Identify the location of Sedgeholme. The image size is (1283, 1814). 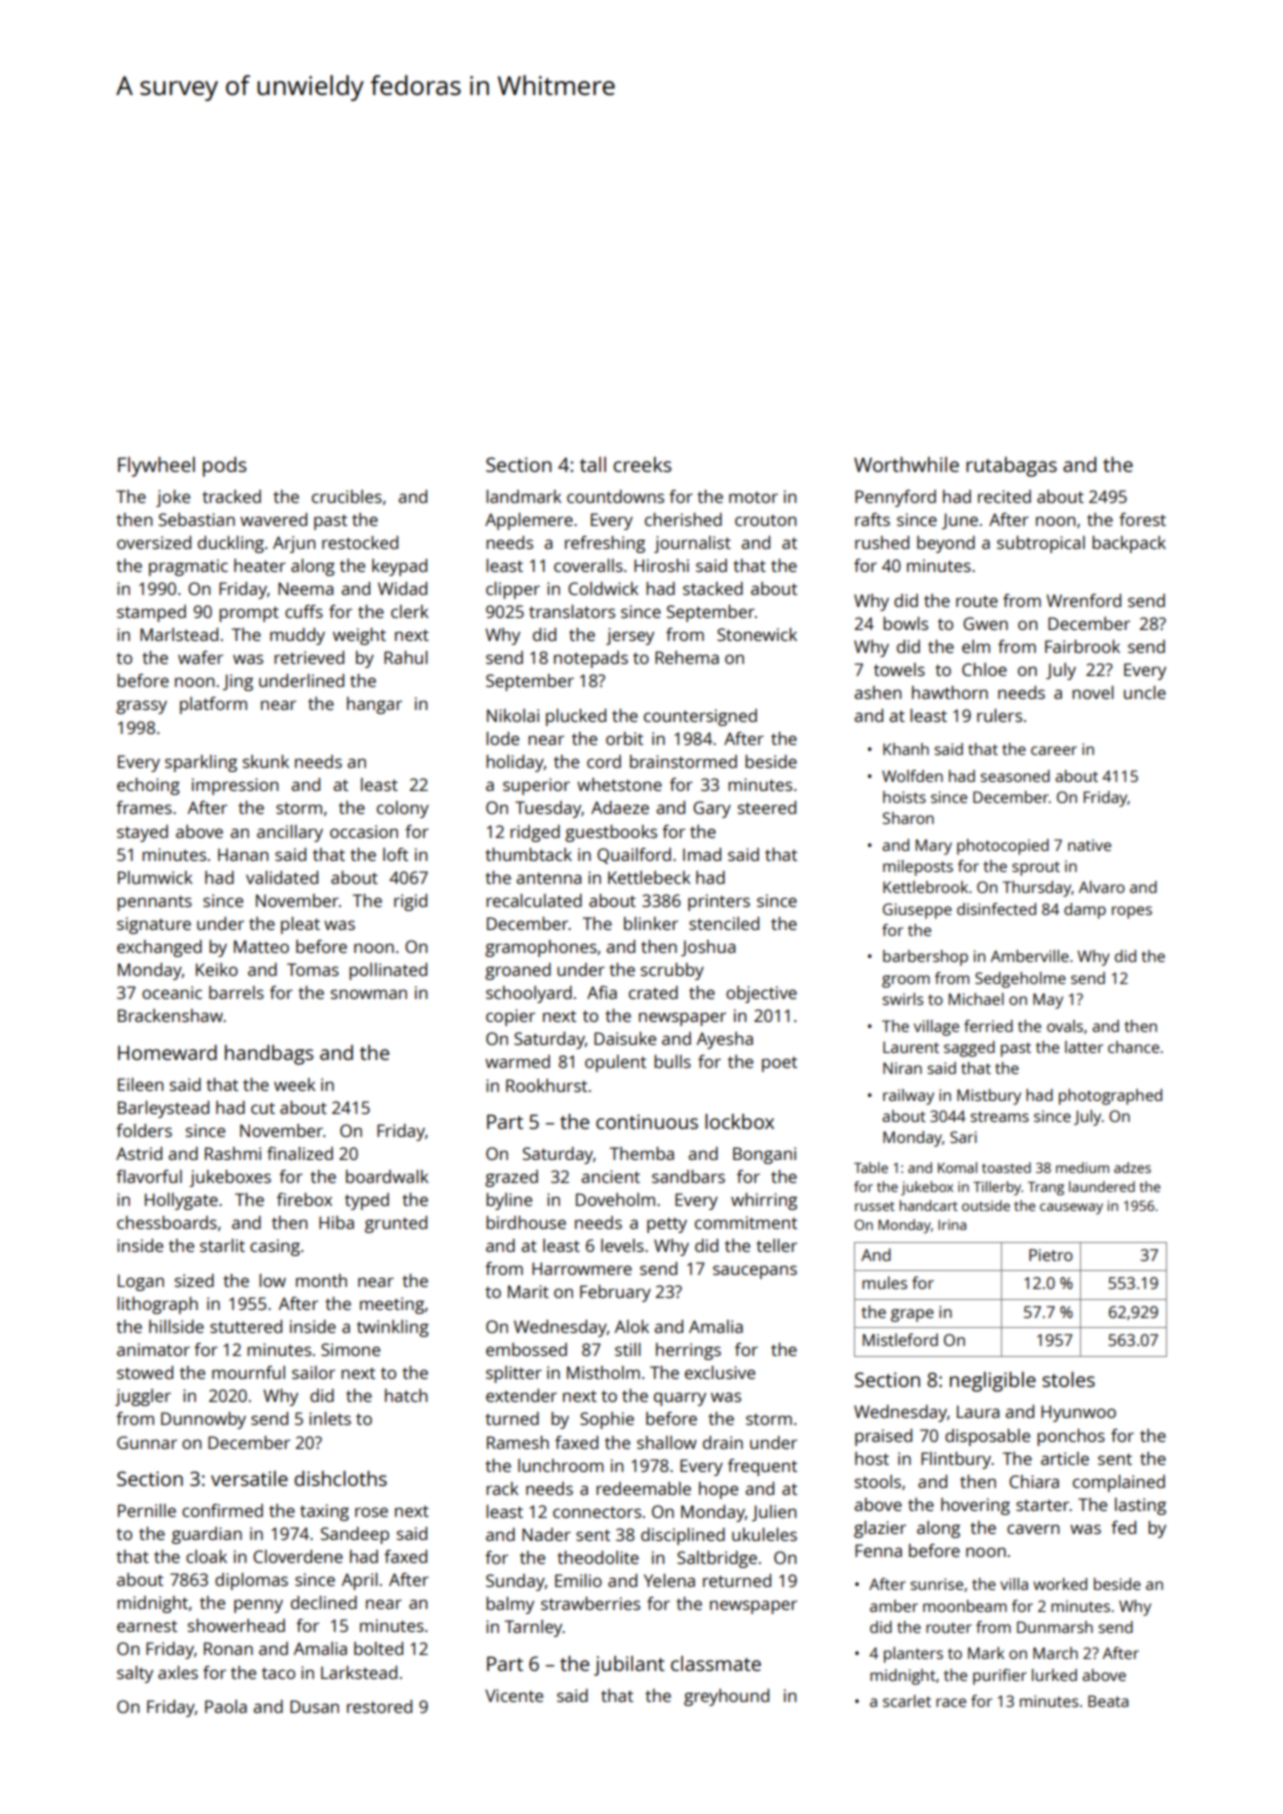
(1020, 980).
